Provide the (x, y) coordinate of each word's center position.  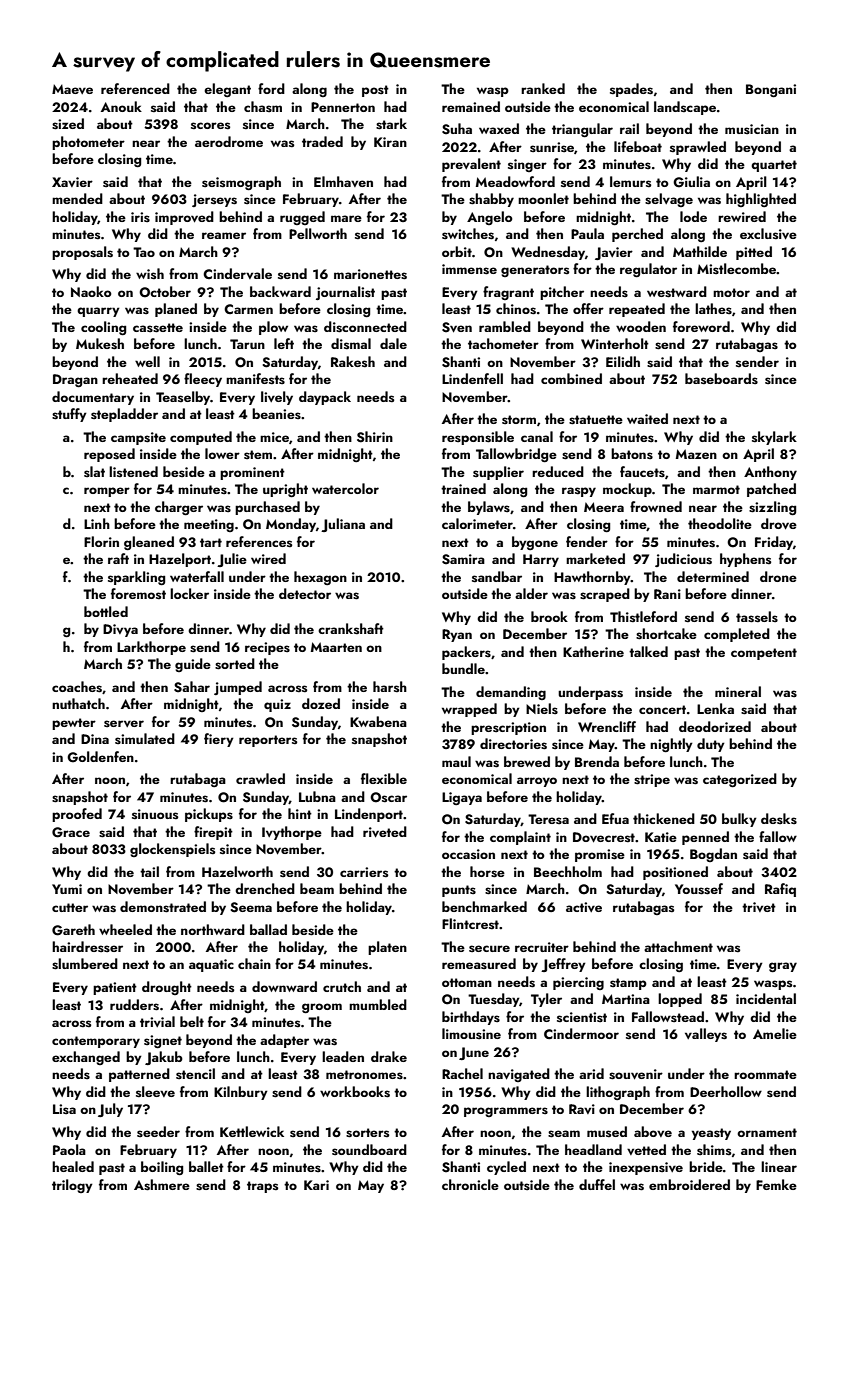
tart (211, 542)
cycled (506, 1168)
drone (778, 576)
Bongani (771, 90)
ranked (543, 88)
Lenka (715, 708)
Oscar (388, 797)
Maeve (72, 89)
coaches (77, 687)
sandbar (497, 576)
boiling (162, 1168)
